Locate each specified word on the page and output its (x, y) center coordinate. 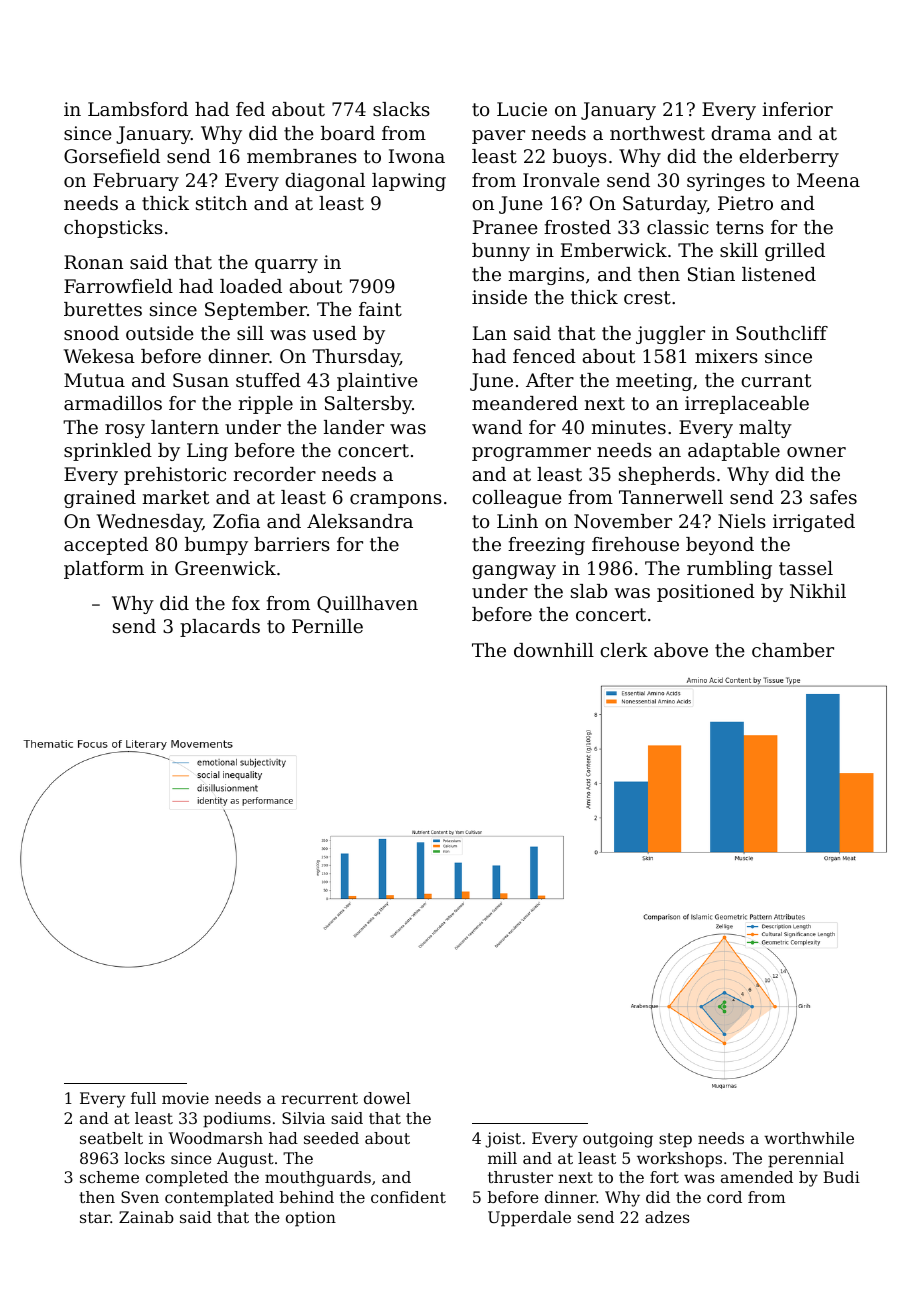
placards (220, 628)
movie (185, 1098)
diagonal (325, 182)
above (681, 650)
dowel (387, 1098)
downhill (554, 650)
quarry (286, 266)
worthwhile (809, 1138)
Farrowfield (118, 286)
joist (503, 1140)
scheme (109, 1177)
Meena (828, 180)
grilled (795, 252)
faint (380, 309)
